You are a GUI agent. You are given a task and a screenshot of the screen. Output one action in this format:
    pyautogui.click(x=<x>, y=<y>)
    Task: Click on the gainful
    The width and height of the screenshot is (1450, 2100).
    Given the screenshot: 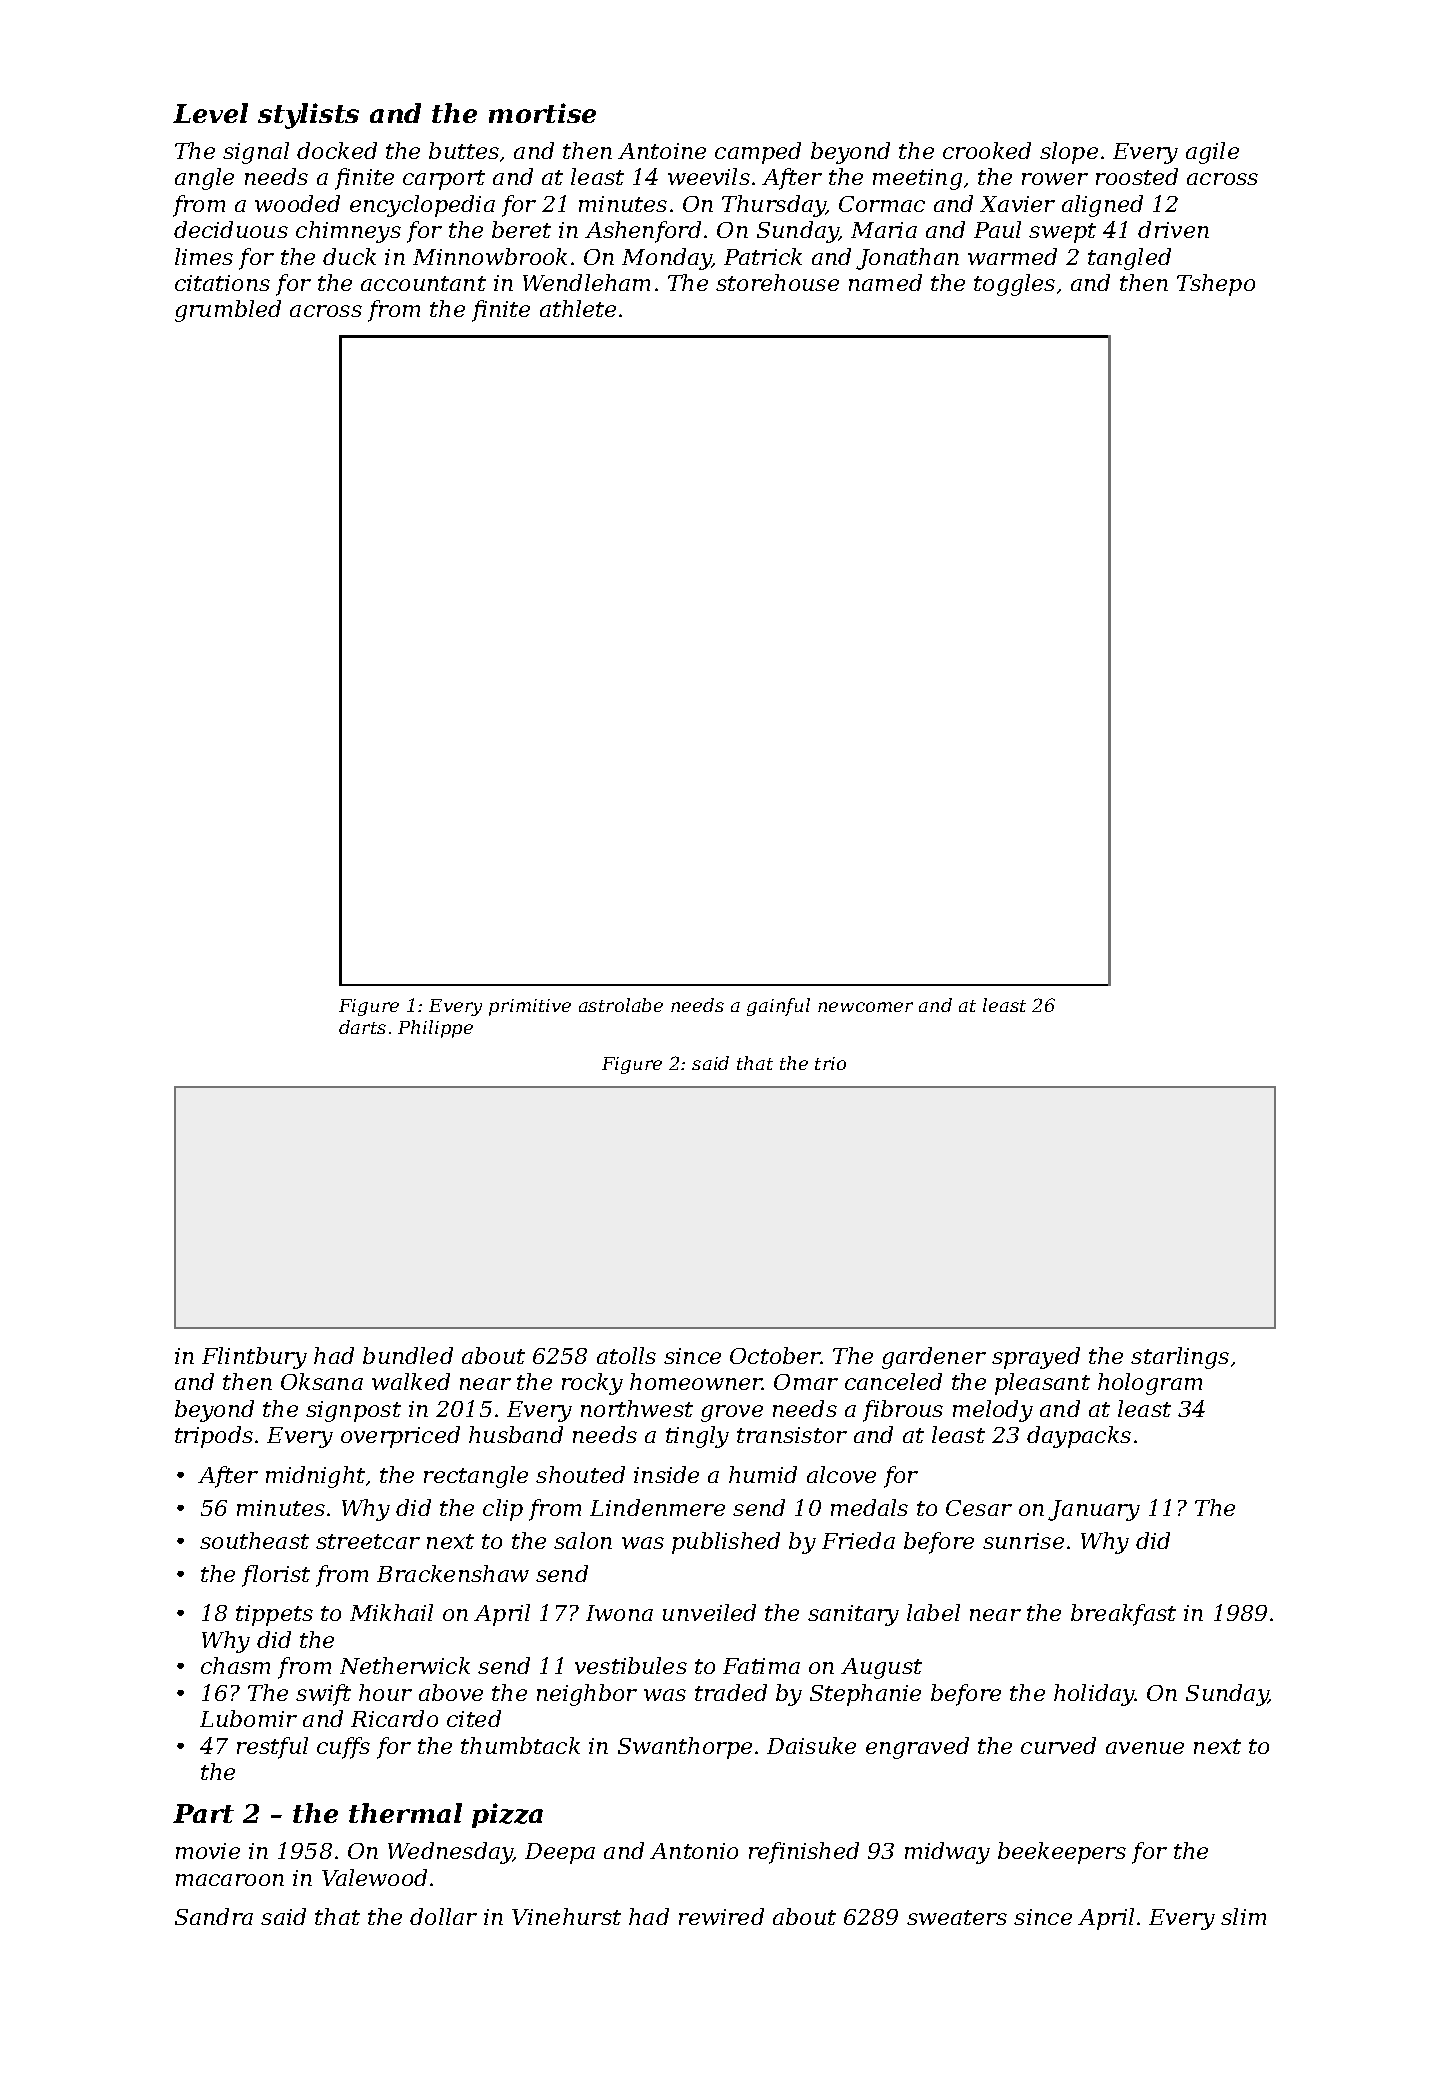 What is the action you would take?
    pyautogui.click(x=778, y=1007)
